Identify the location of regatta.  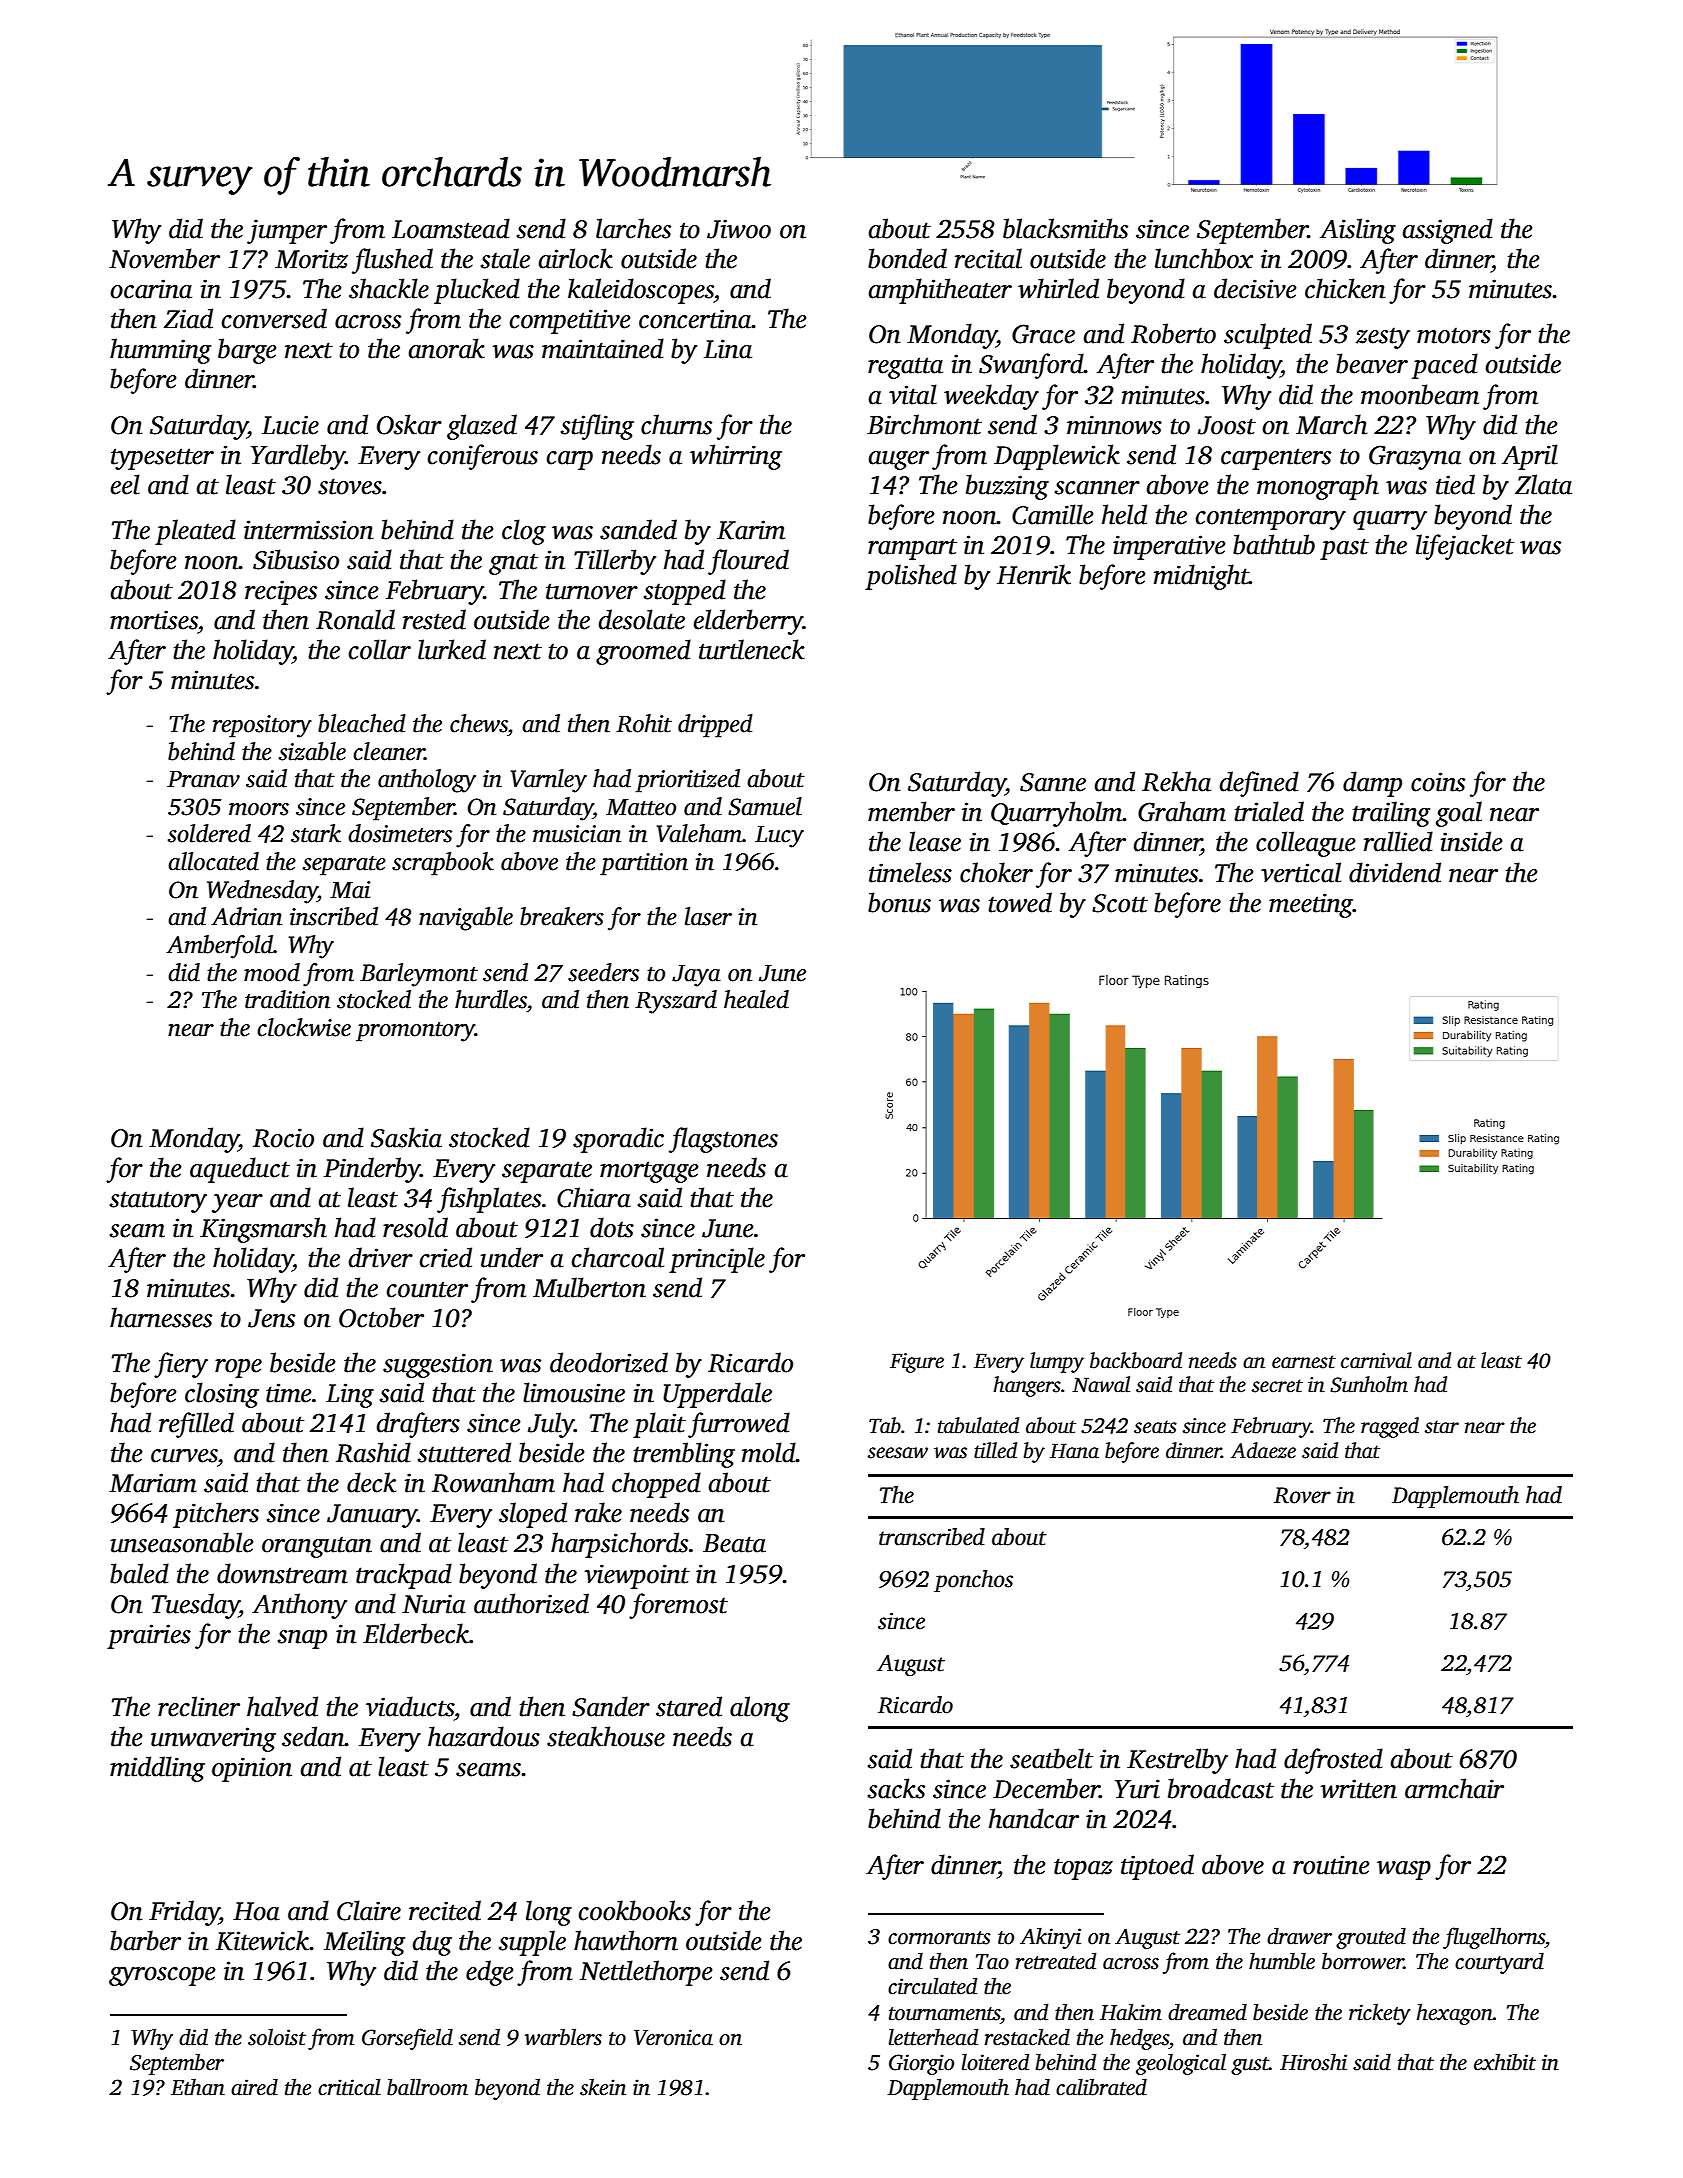
(905, 368).
